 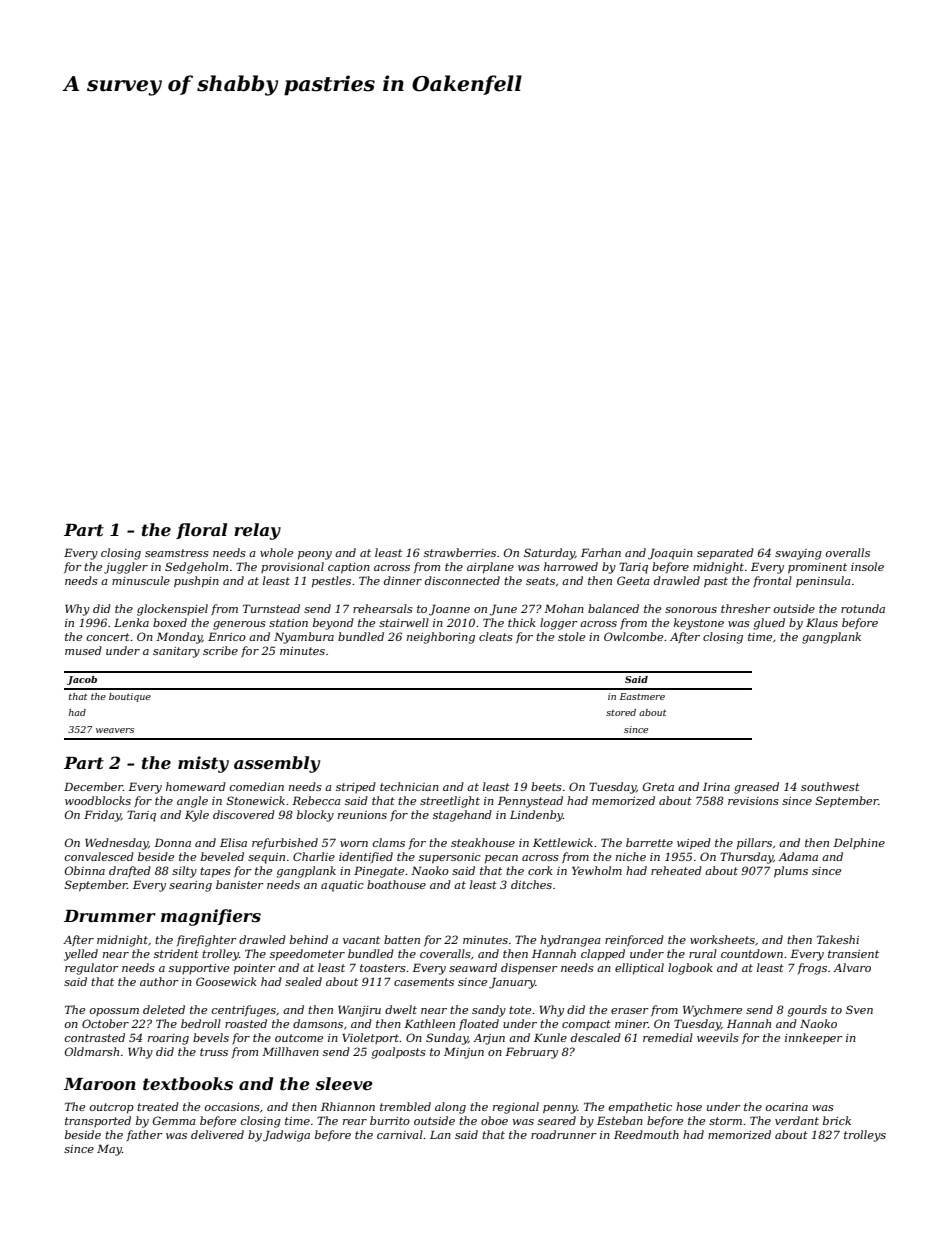 What do you see at coordinates (257, 531) in the screenshot?
I see `relay` at bounding box center [257, 531].
